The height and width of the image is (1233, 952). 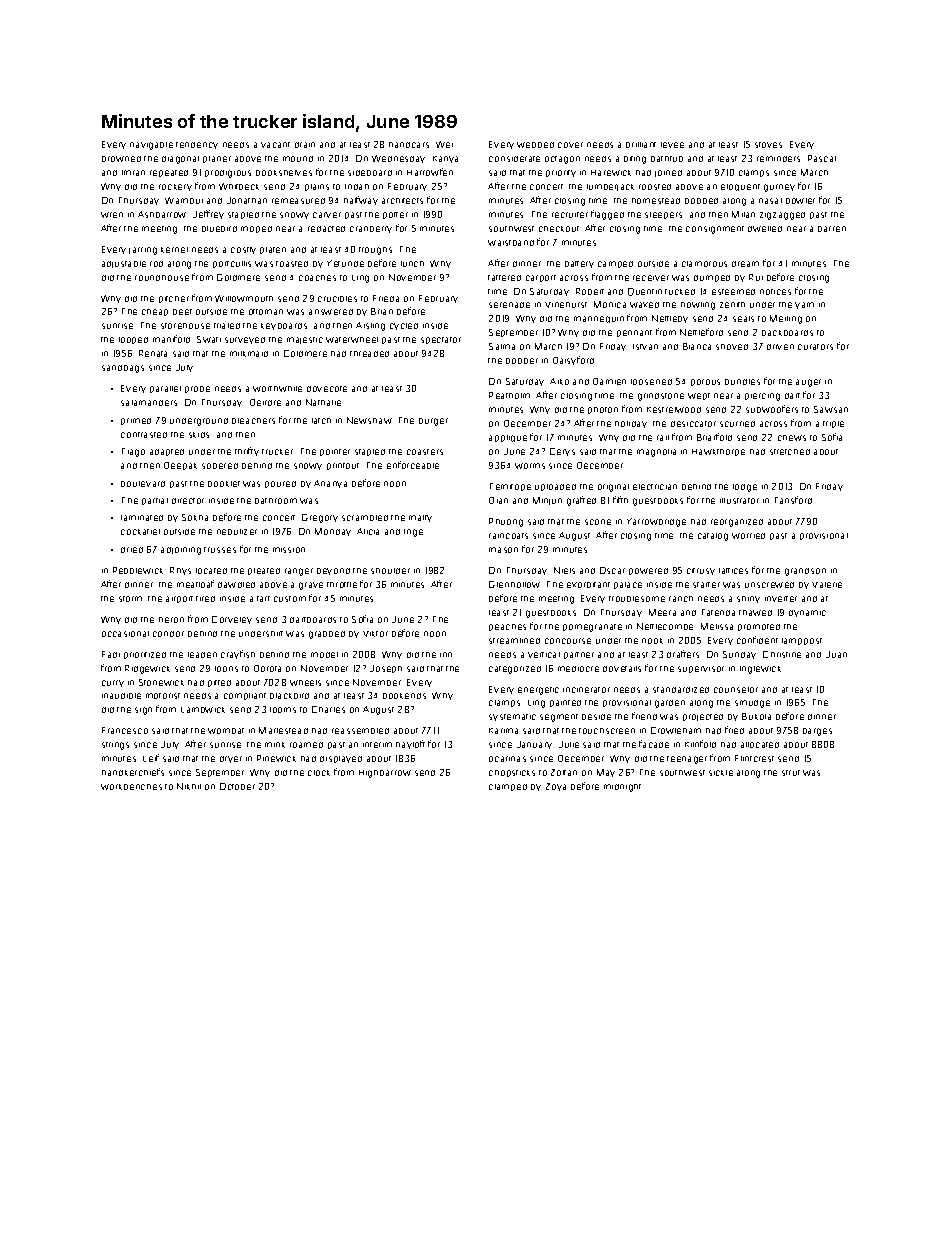 I want to click on browned, so click(x=121, y=159).
